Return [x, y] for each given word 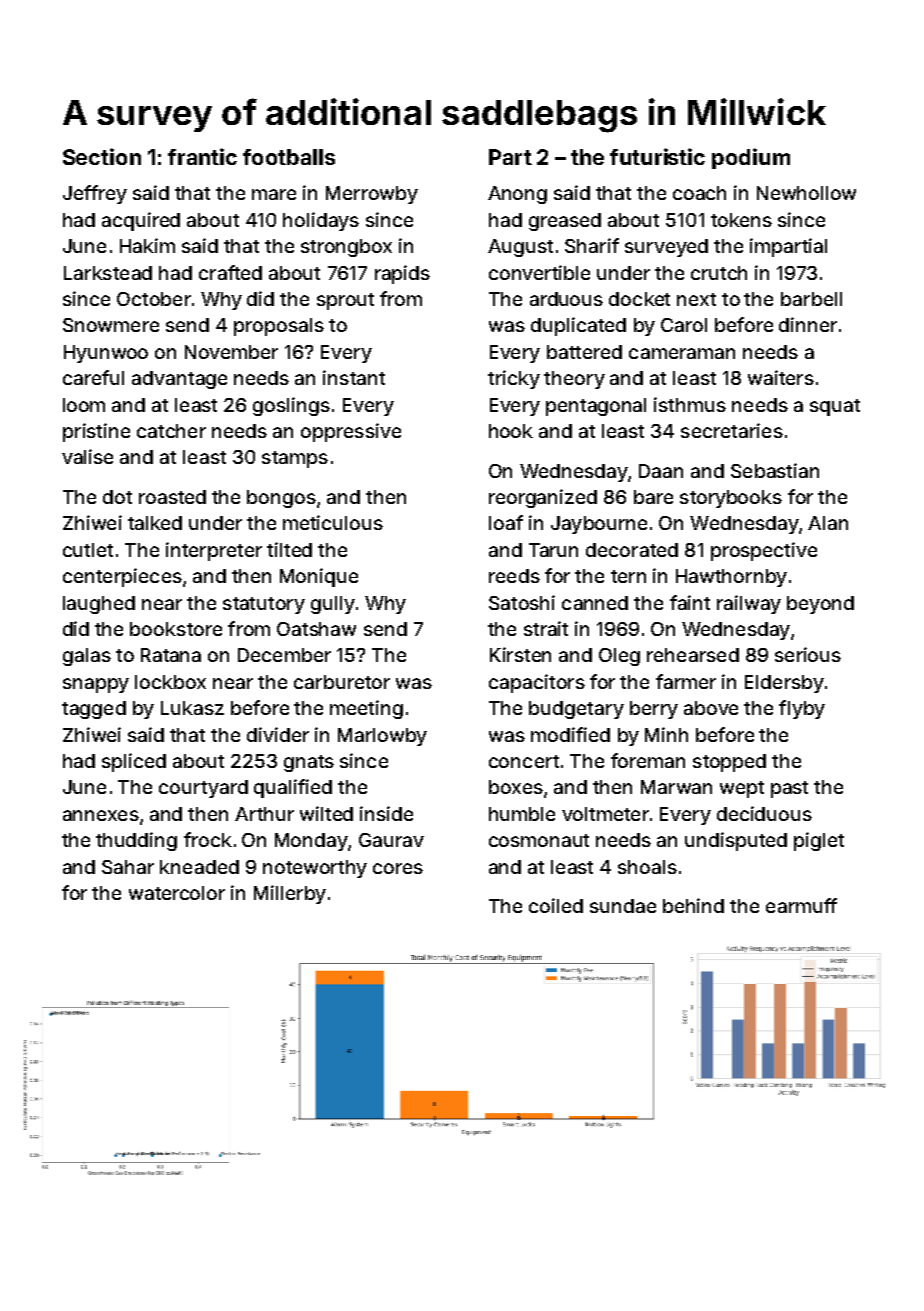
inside [386, 813]
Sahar [128, 867]
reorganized [543, 498]
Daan [661, 471]
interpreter [214, 551]
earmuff [801, 905]
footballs [289, 157]
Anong [517, 195]
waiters [781, 377]
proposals [279, 327]
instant [354, 377]
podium [751, 158]
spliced [134, 762]
